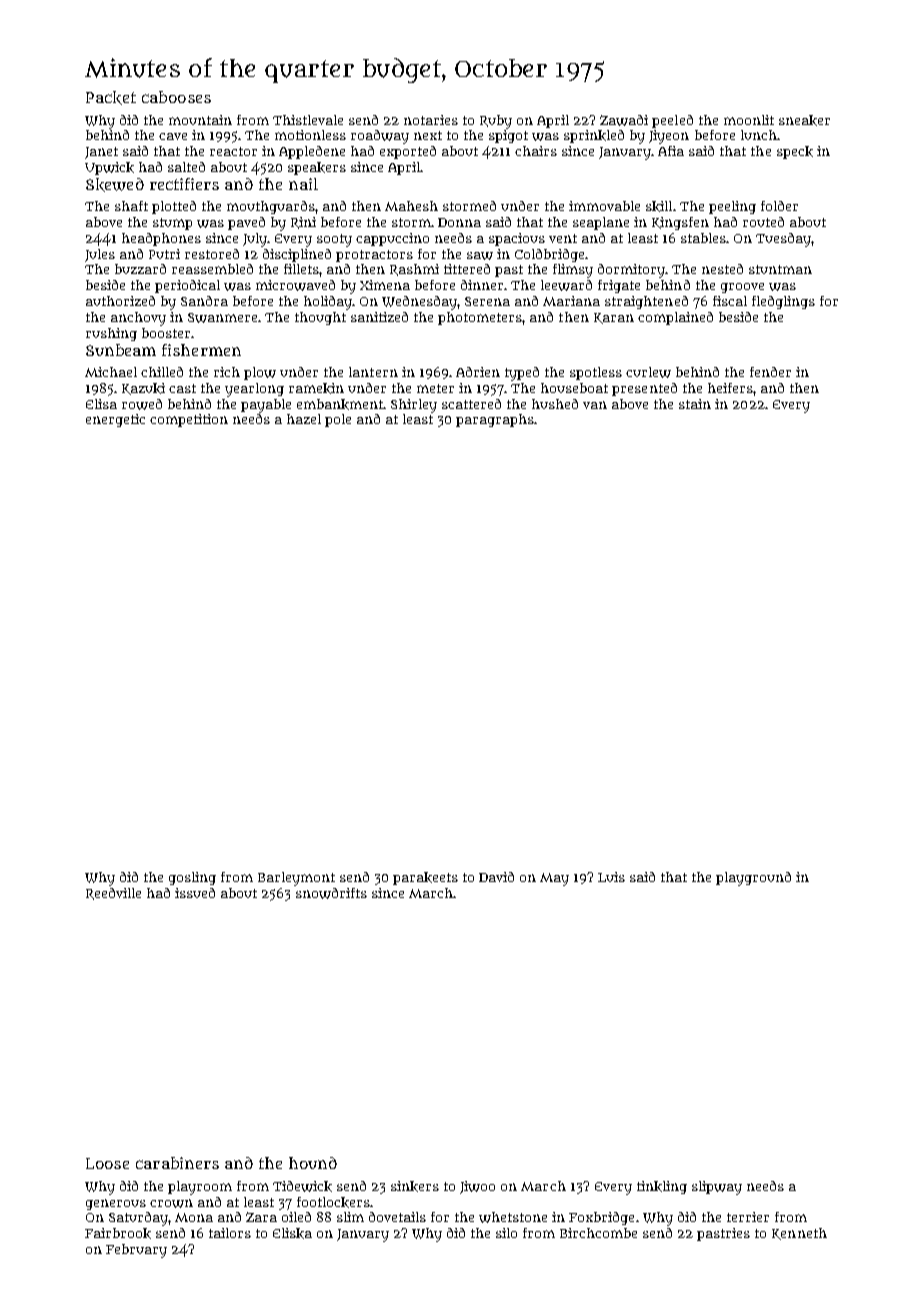 The height and width of the screenshot is (1308, 924). Describe the element at coordinates (730, 388) in the screenshot. I see `heifers` at that location.
